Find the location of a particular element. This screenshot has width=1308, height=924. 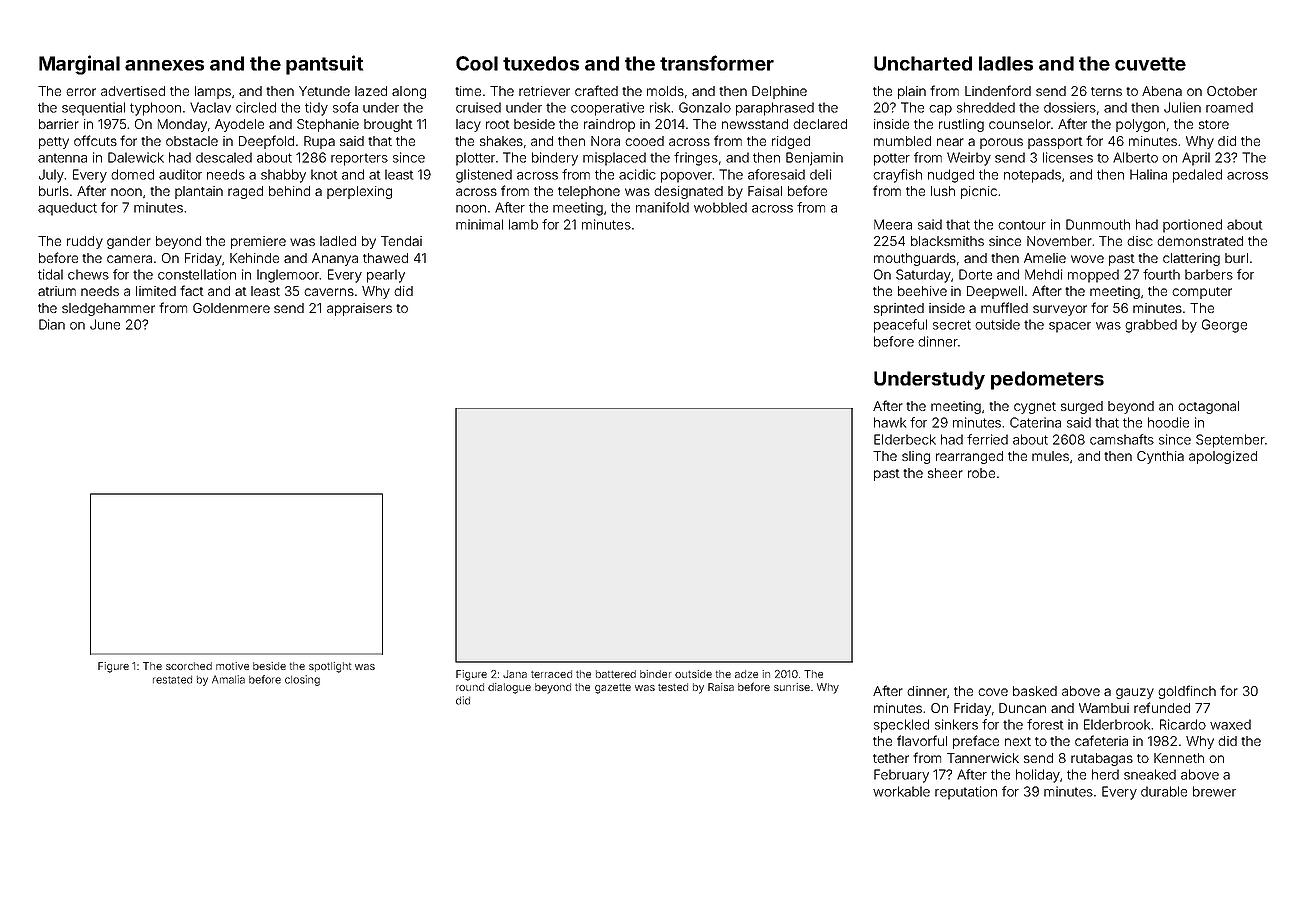

appraisers is located at coordinates (359, 309).
